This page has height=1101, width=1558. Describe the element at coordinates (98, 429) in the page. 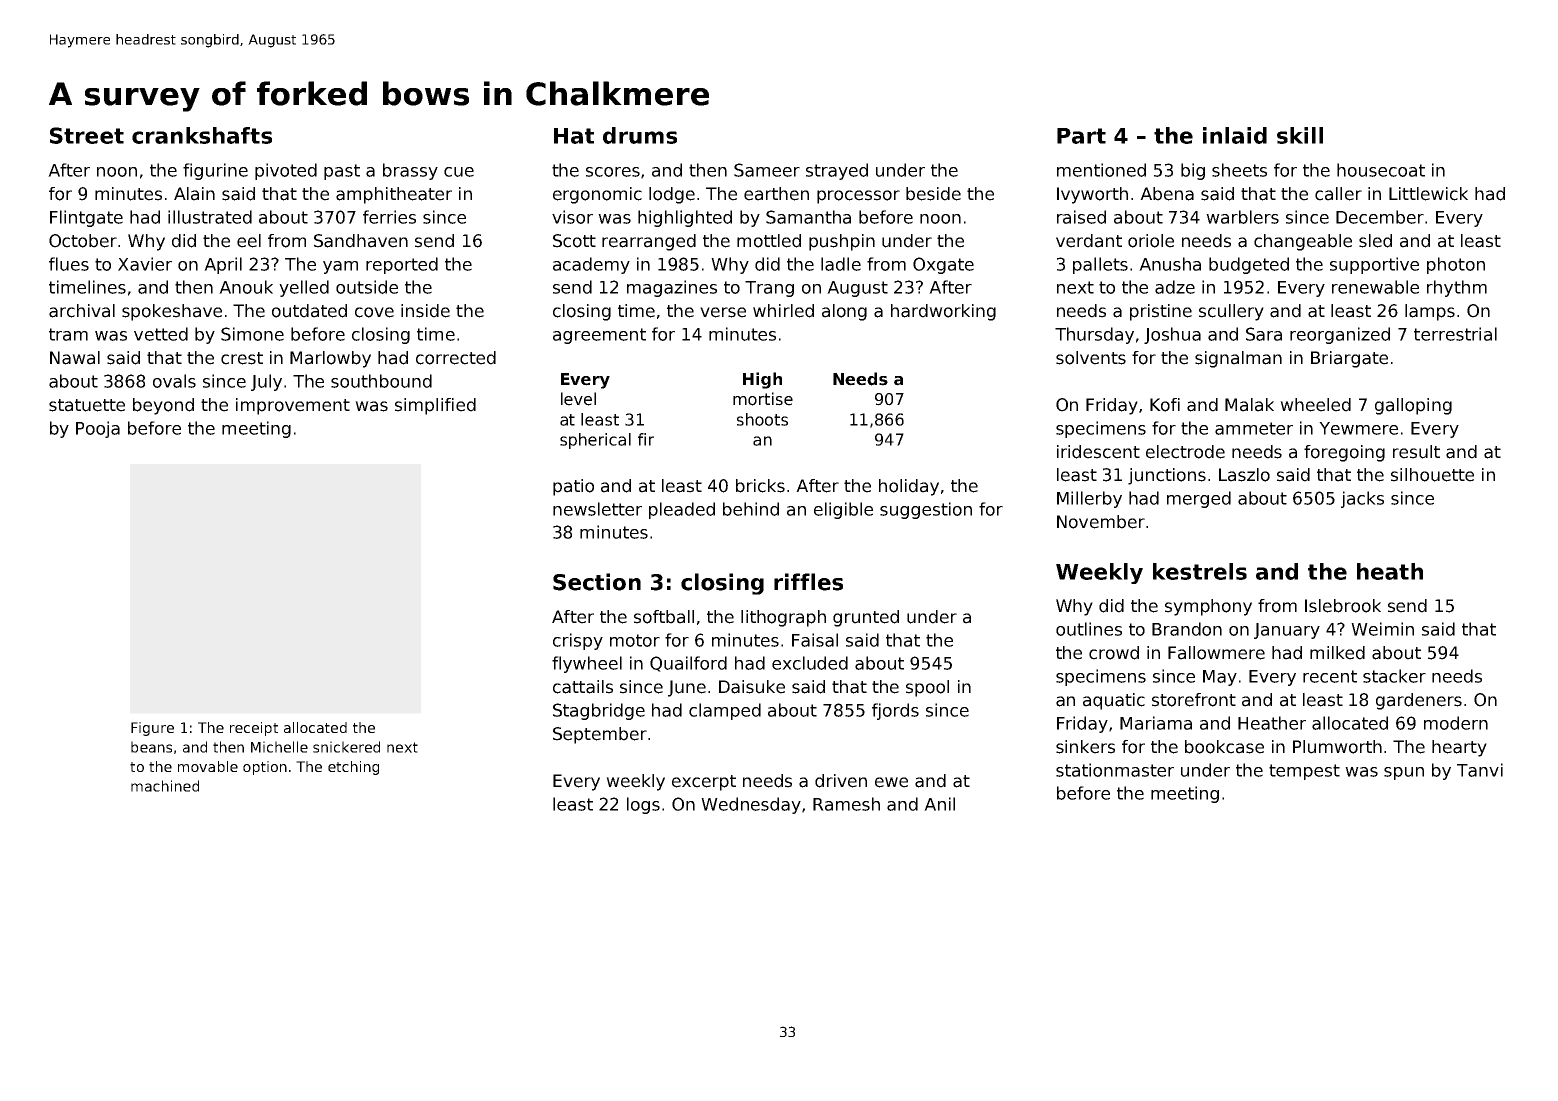

I see `Pooja` at that location.
